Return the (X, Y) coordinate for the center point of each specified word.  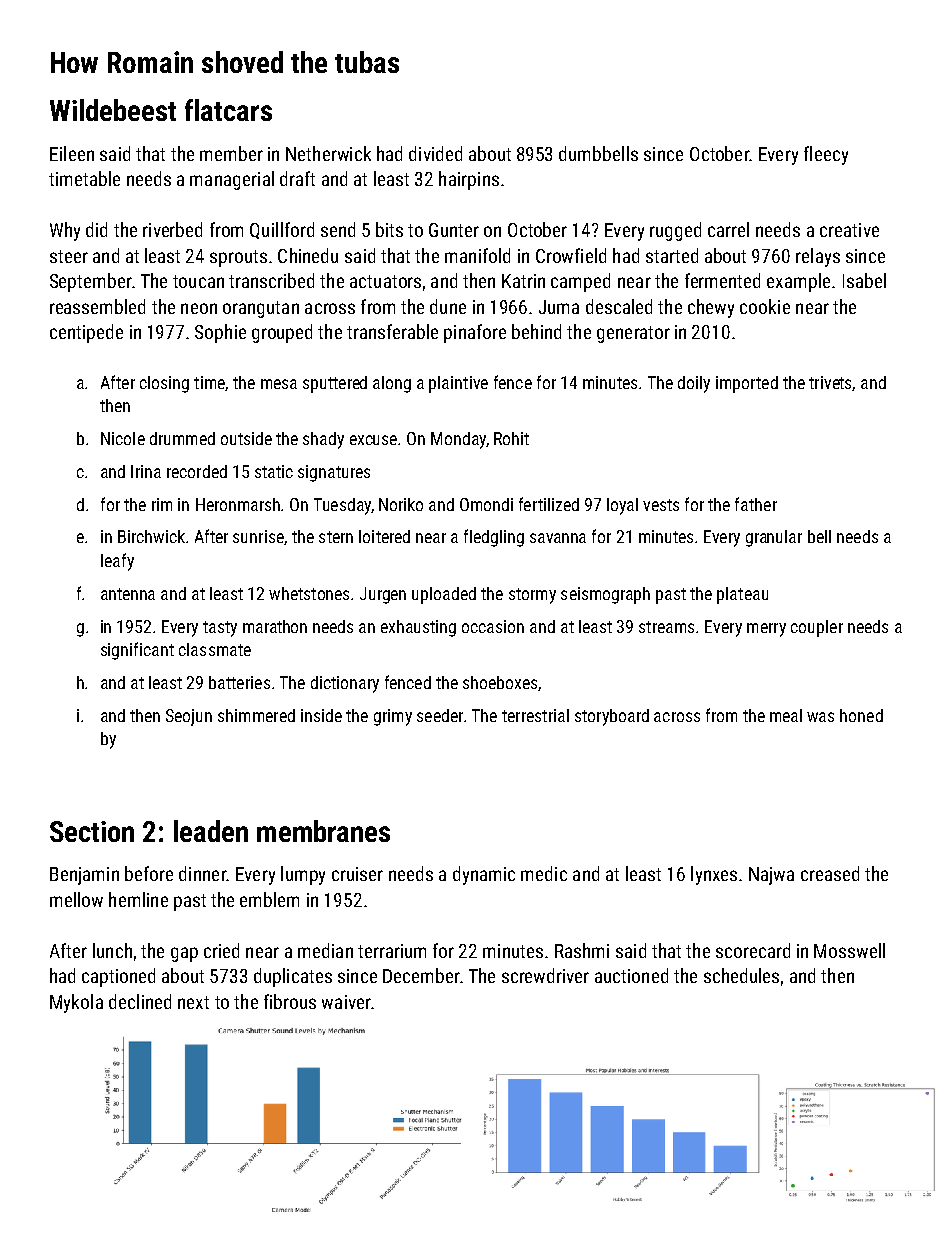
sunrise (258, 536)
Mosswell (849, 950)
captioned (118, 977)
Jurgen (383, 595)
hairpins (469, 180)
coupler (817, 628)
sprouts (238, 258)
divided (435, 153)
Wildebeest (113, 110)
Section (92, 831)
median (325, 950)
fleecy (826, 155)
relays (818, 257)
